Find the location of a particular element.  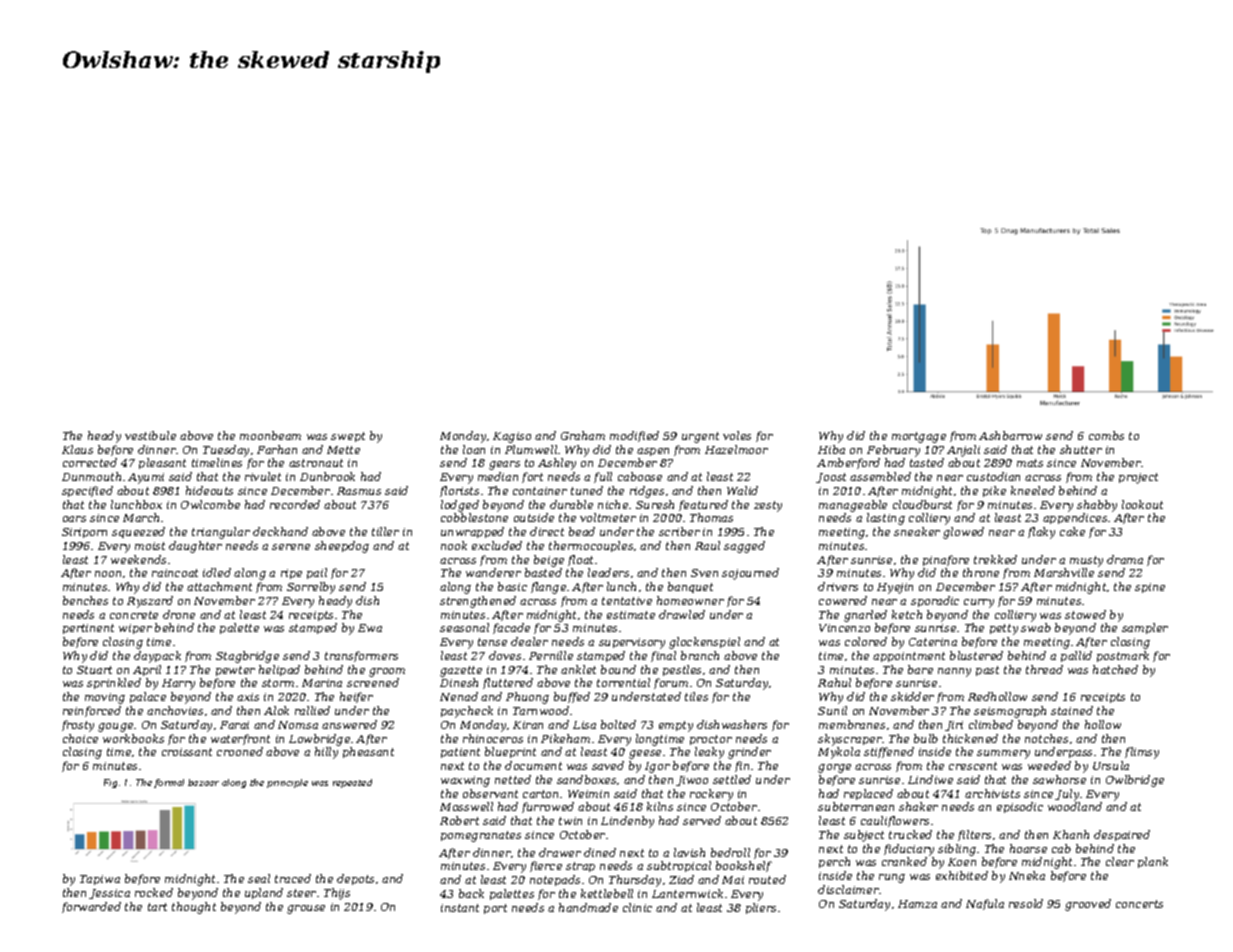

swept is located at coordinates (348, 437).
